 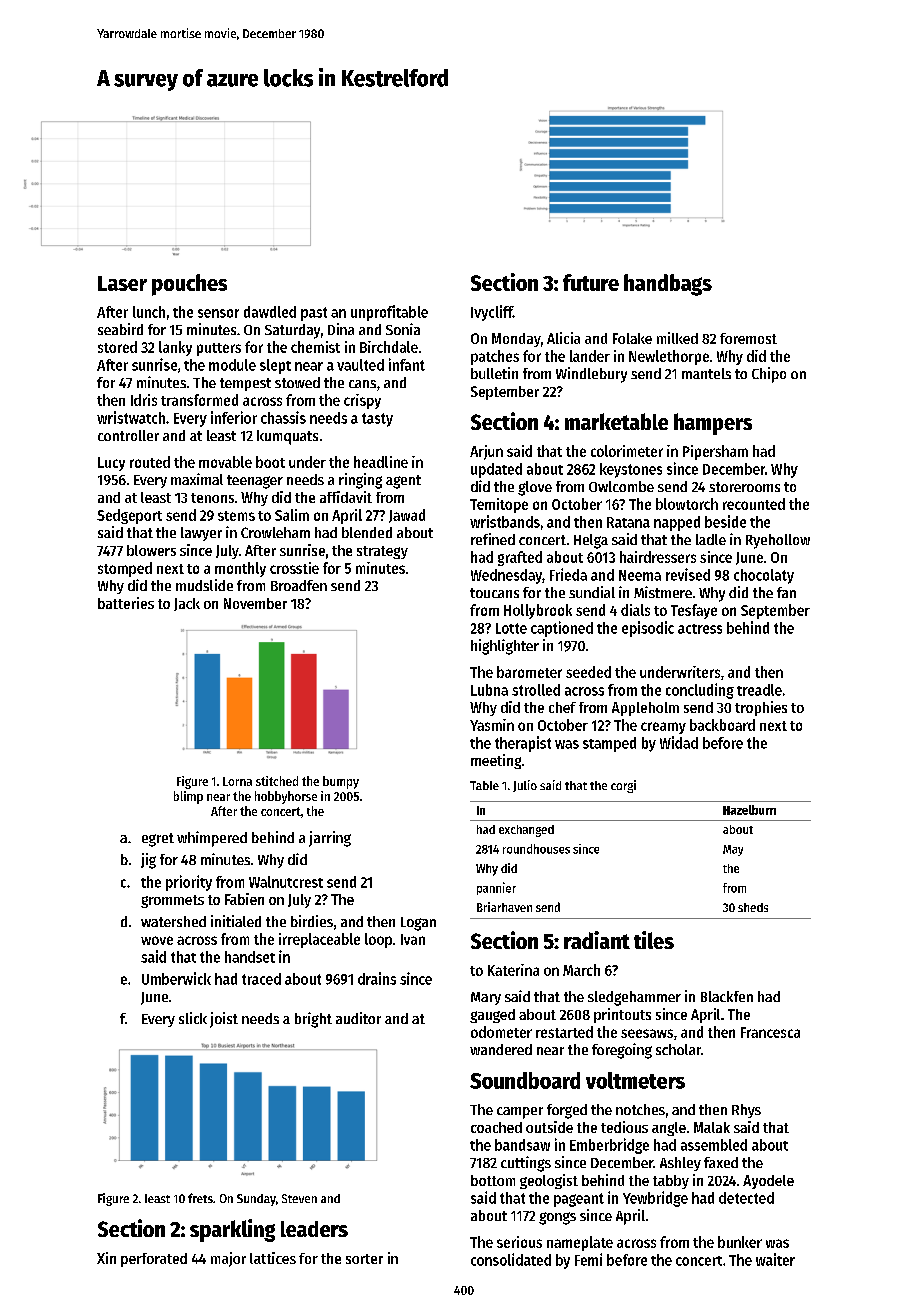 What do you see at coordinates (200, 1198) in the screenshot?
I see `frets` at bounding box center [200, 1198].
